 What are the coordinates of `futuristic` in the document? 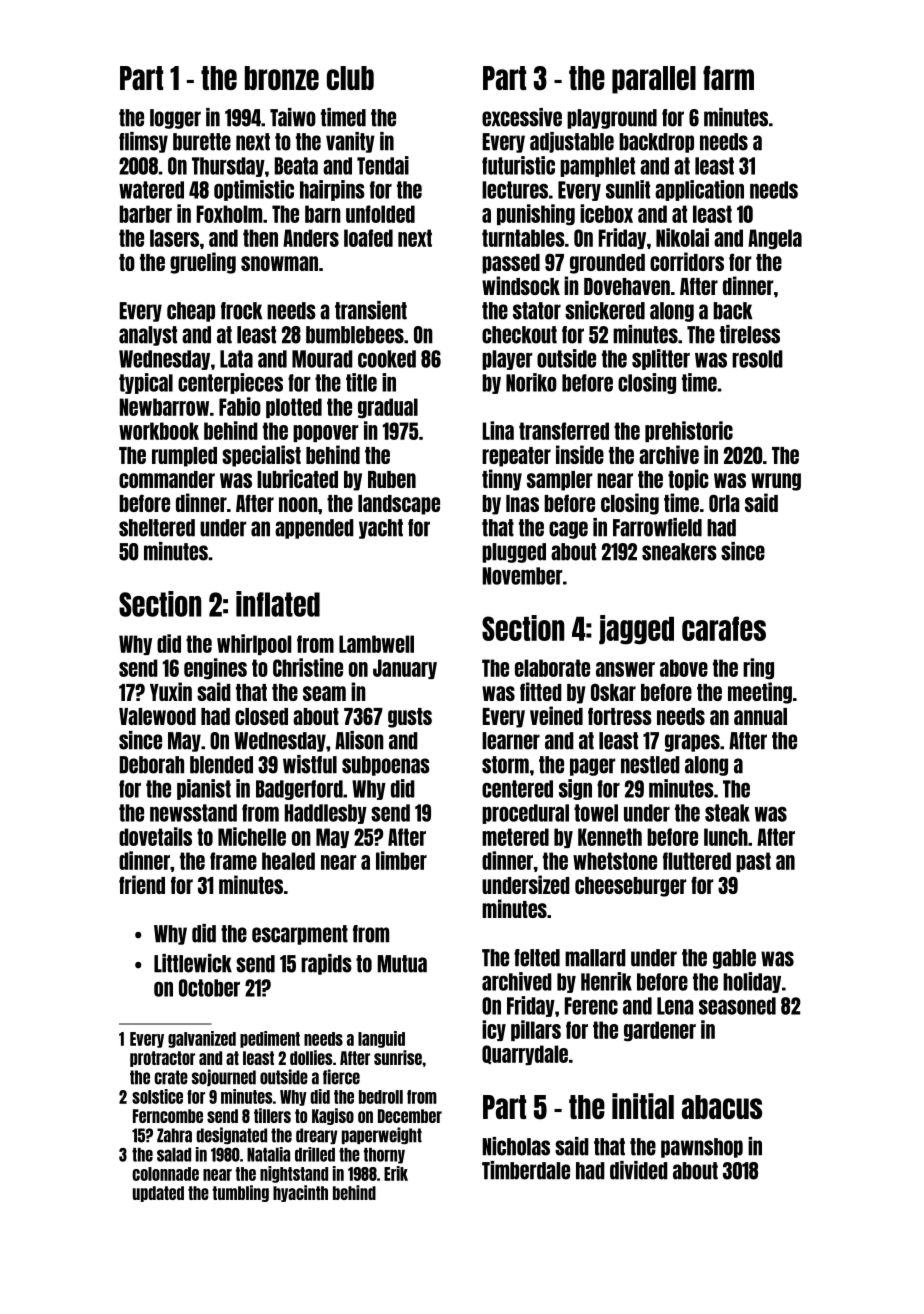 It's located at (518, 165).
